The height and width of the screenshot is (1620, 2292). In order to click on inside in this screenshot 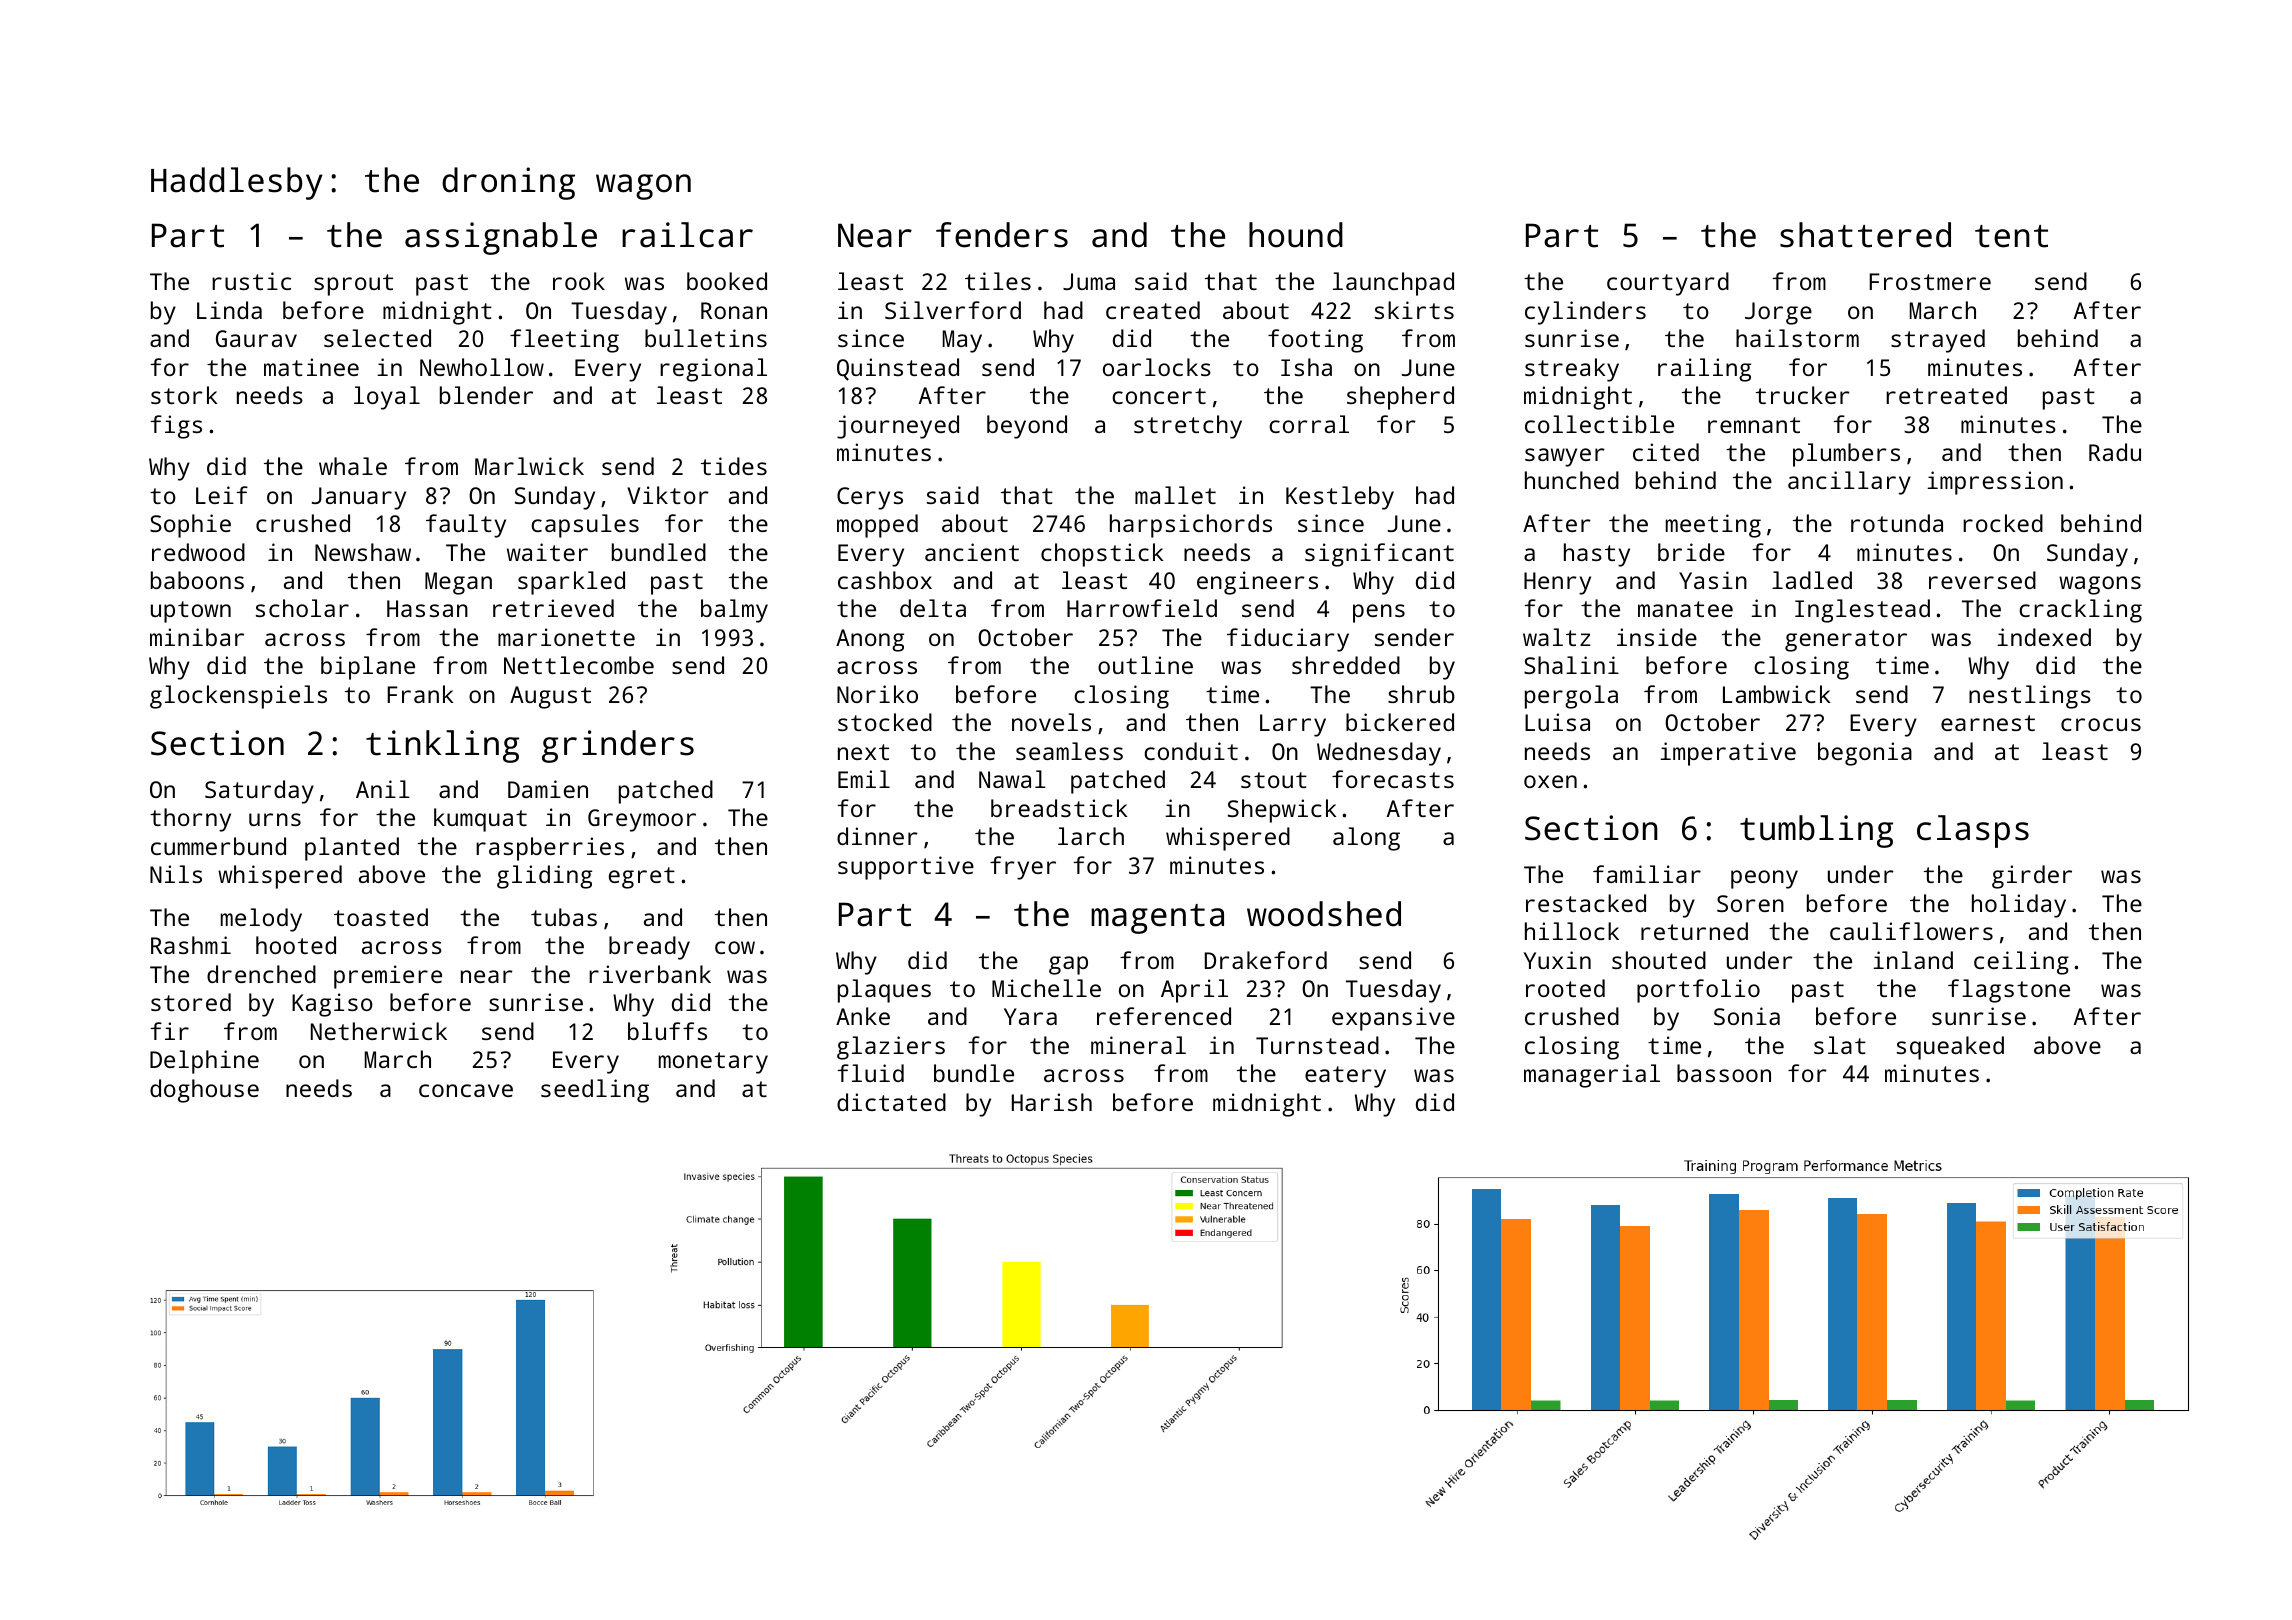, I will do `click(1657, 637)`.
